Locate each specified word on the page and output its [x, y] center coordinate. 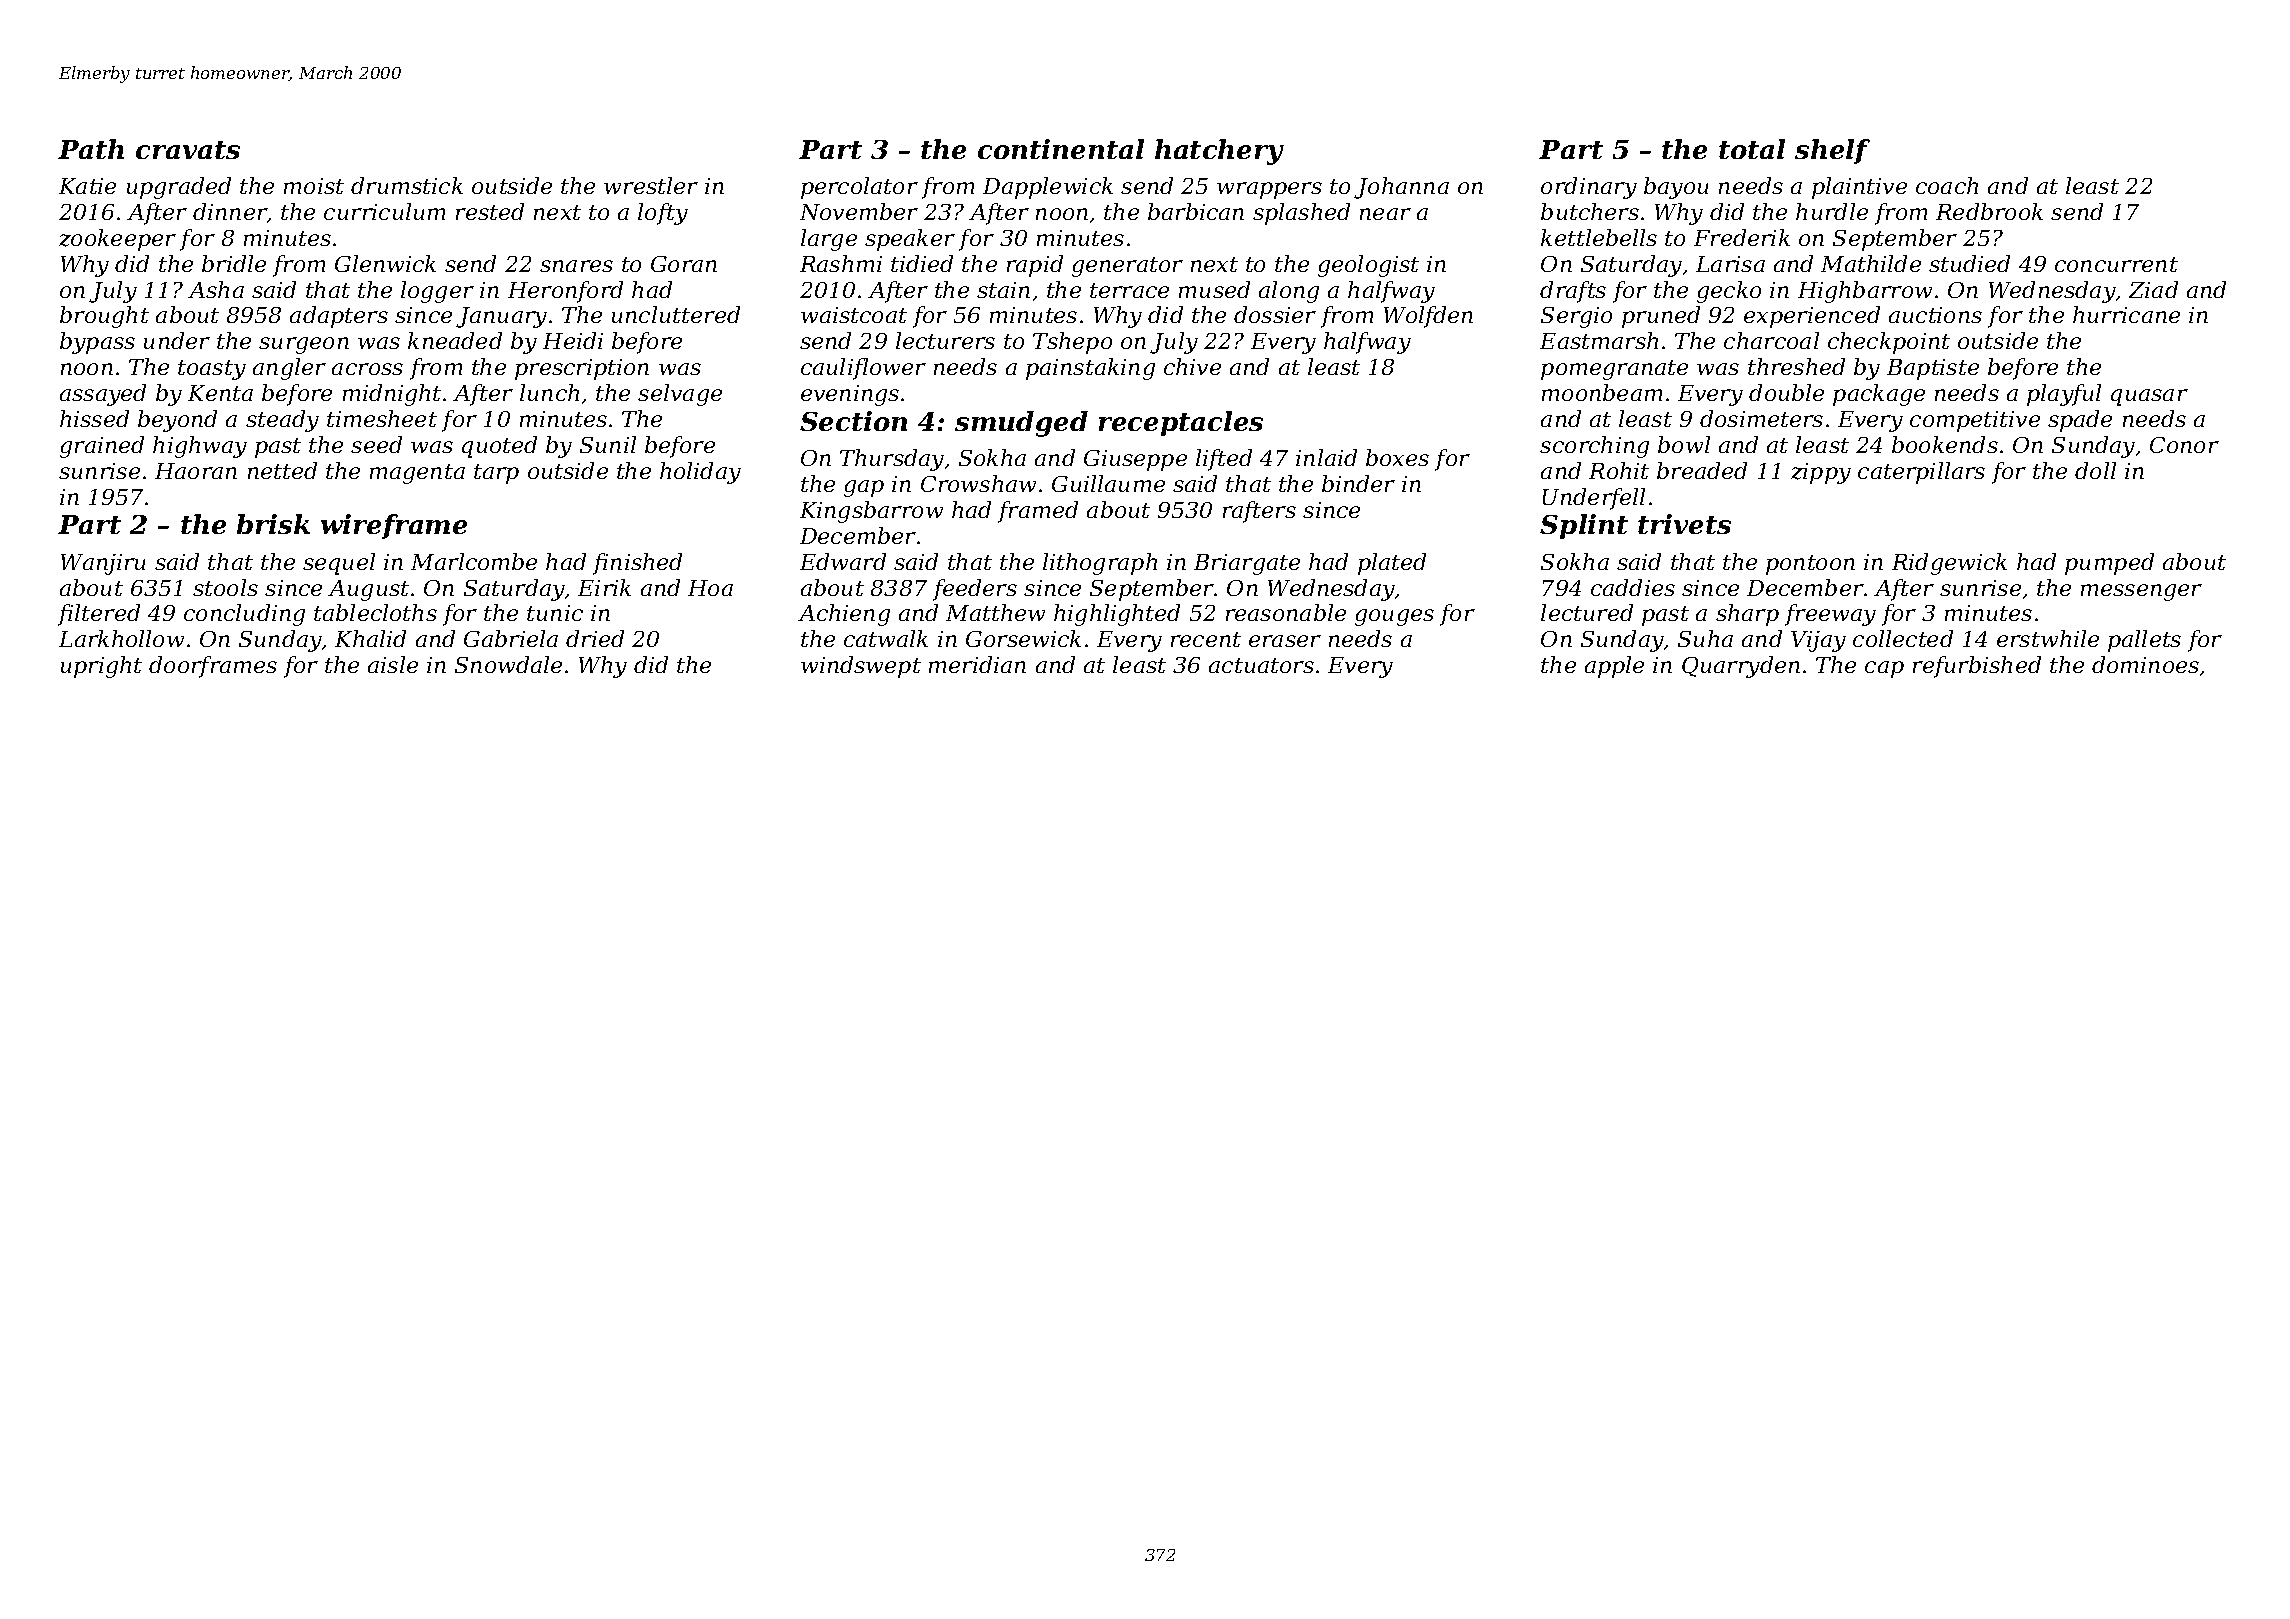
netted [282, 470]
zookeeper [117, 240]
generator [1127, 267]
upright [101, 667]
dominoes [2145, 664]
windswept [861, 667]
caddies [1633, 587]
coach [1947, 185]
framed [1038, 512]
